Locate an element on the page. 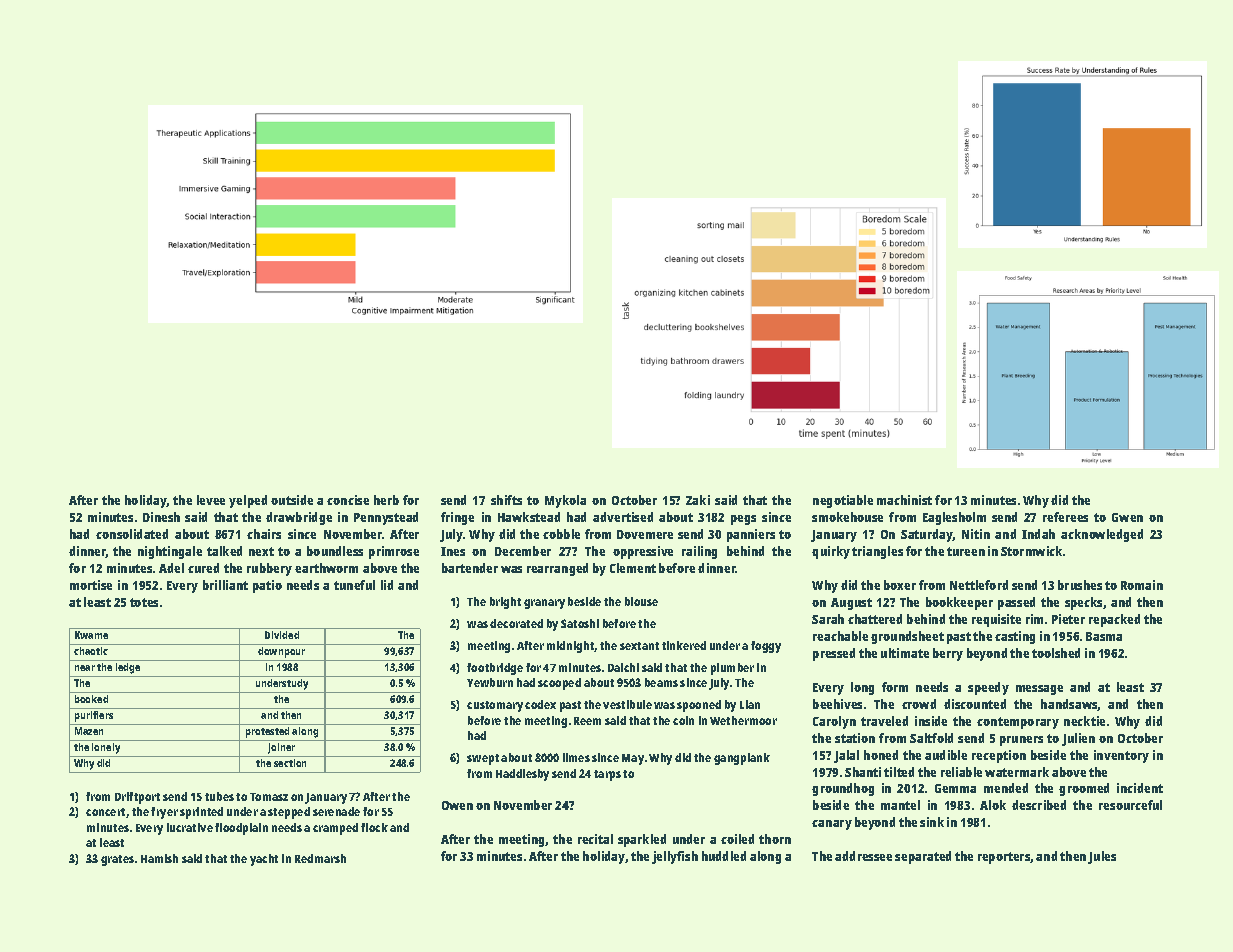  groundhog is located at coordinates (843, 789).
